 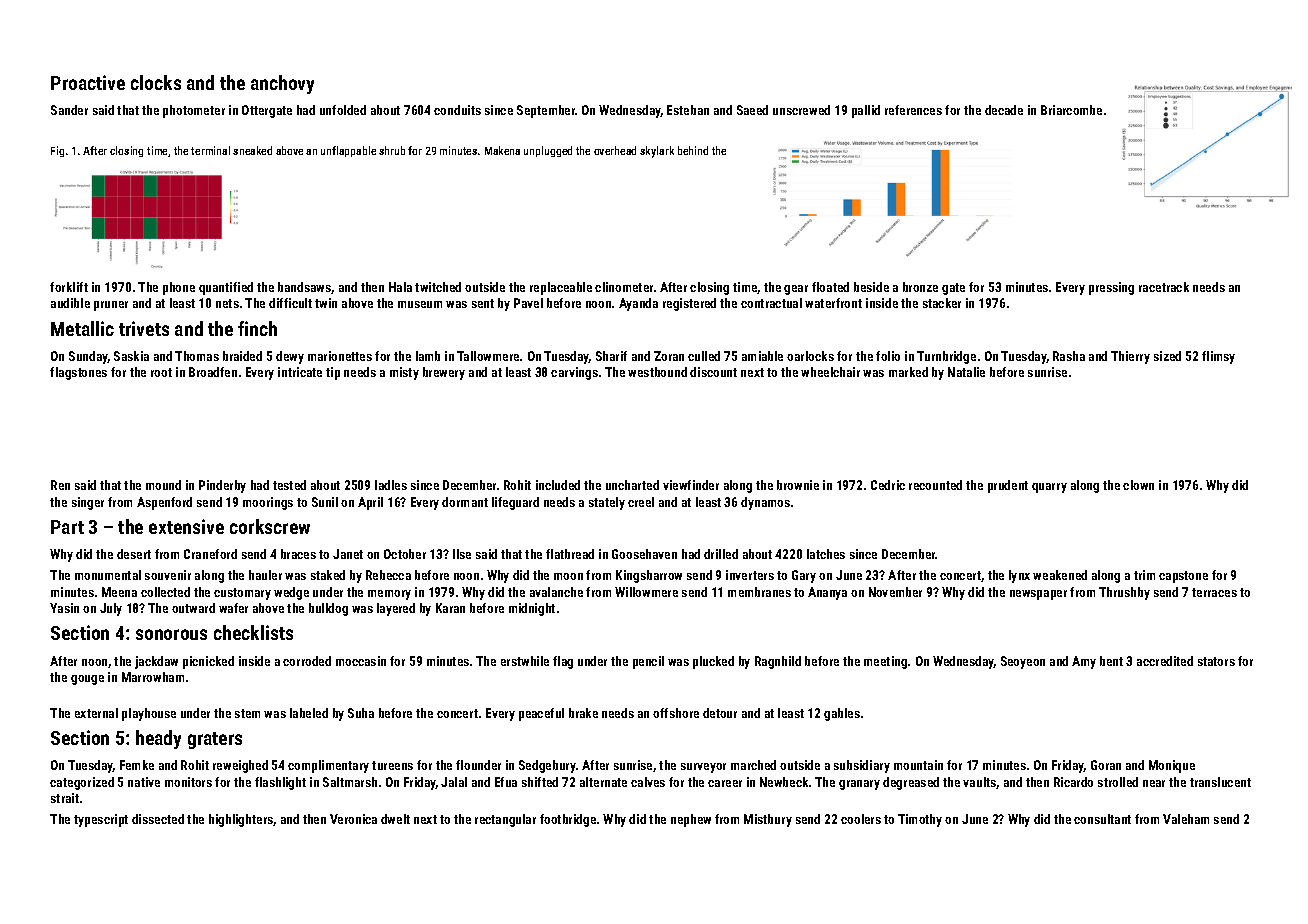 What do you see at coordinates (1049, 488) in the screenshot?
I see `quarry` at bounding box center [1049, 488].
